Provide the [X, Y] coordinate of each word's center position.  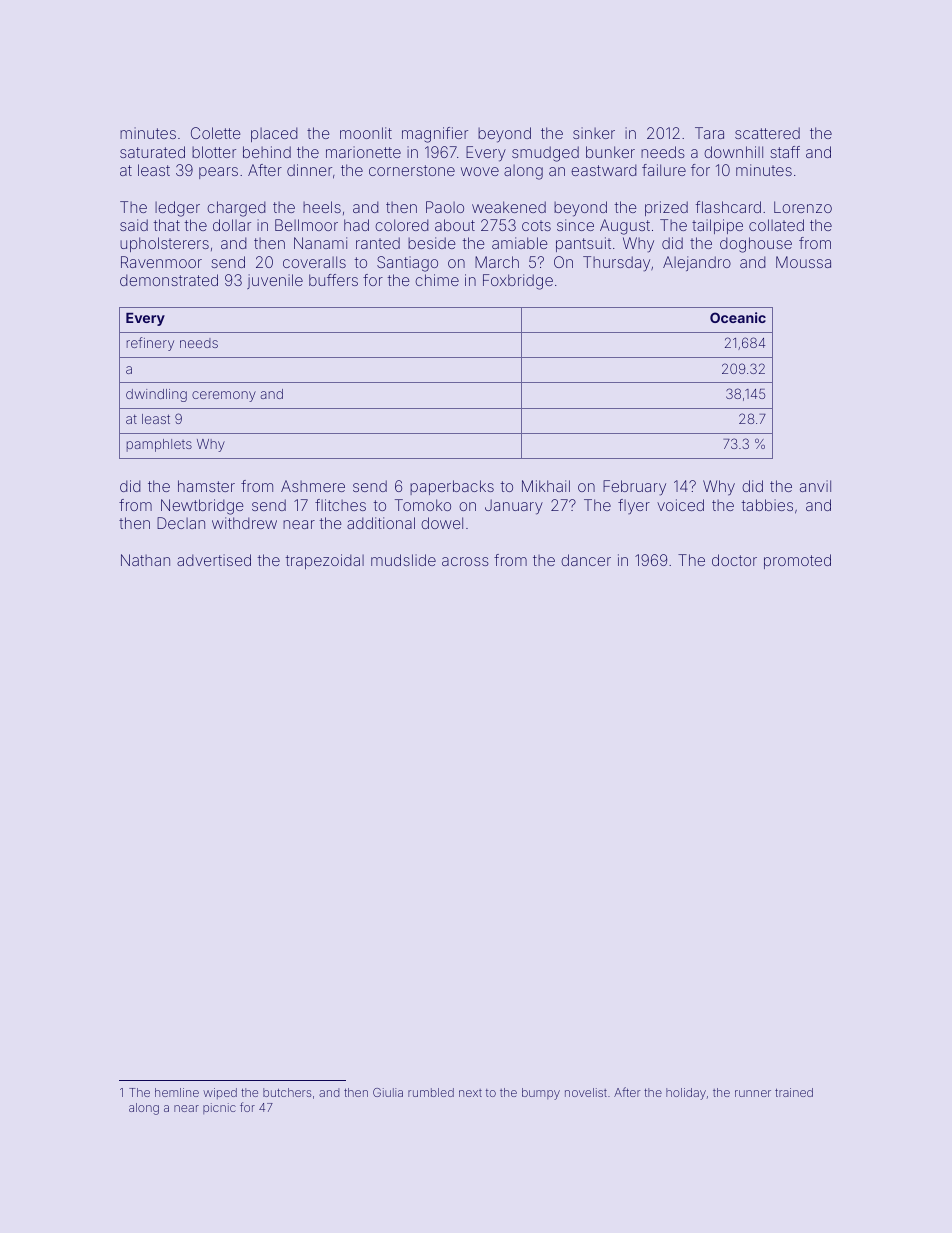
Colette [215, 133]
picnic [219, 1108]
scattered [767, 133]
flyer [634, 506]
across [465, 561]
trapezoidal [324, 561]
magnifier [435, 135]
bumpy [541, 1094]
